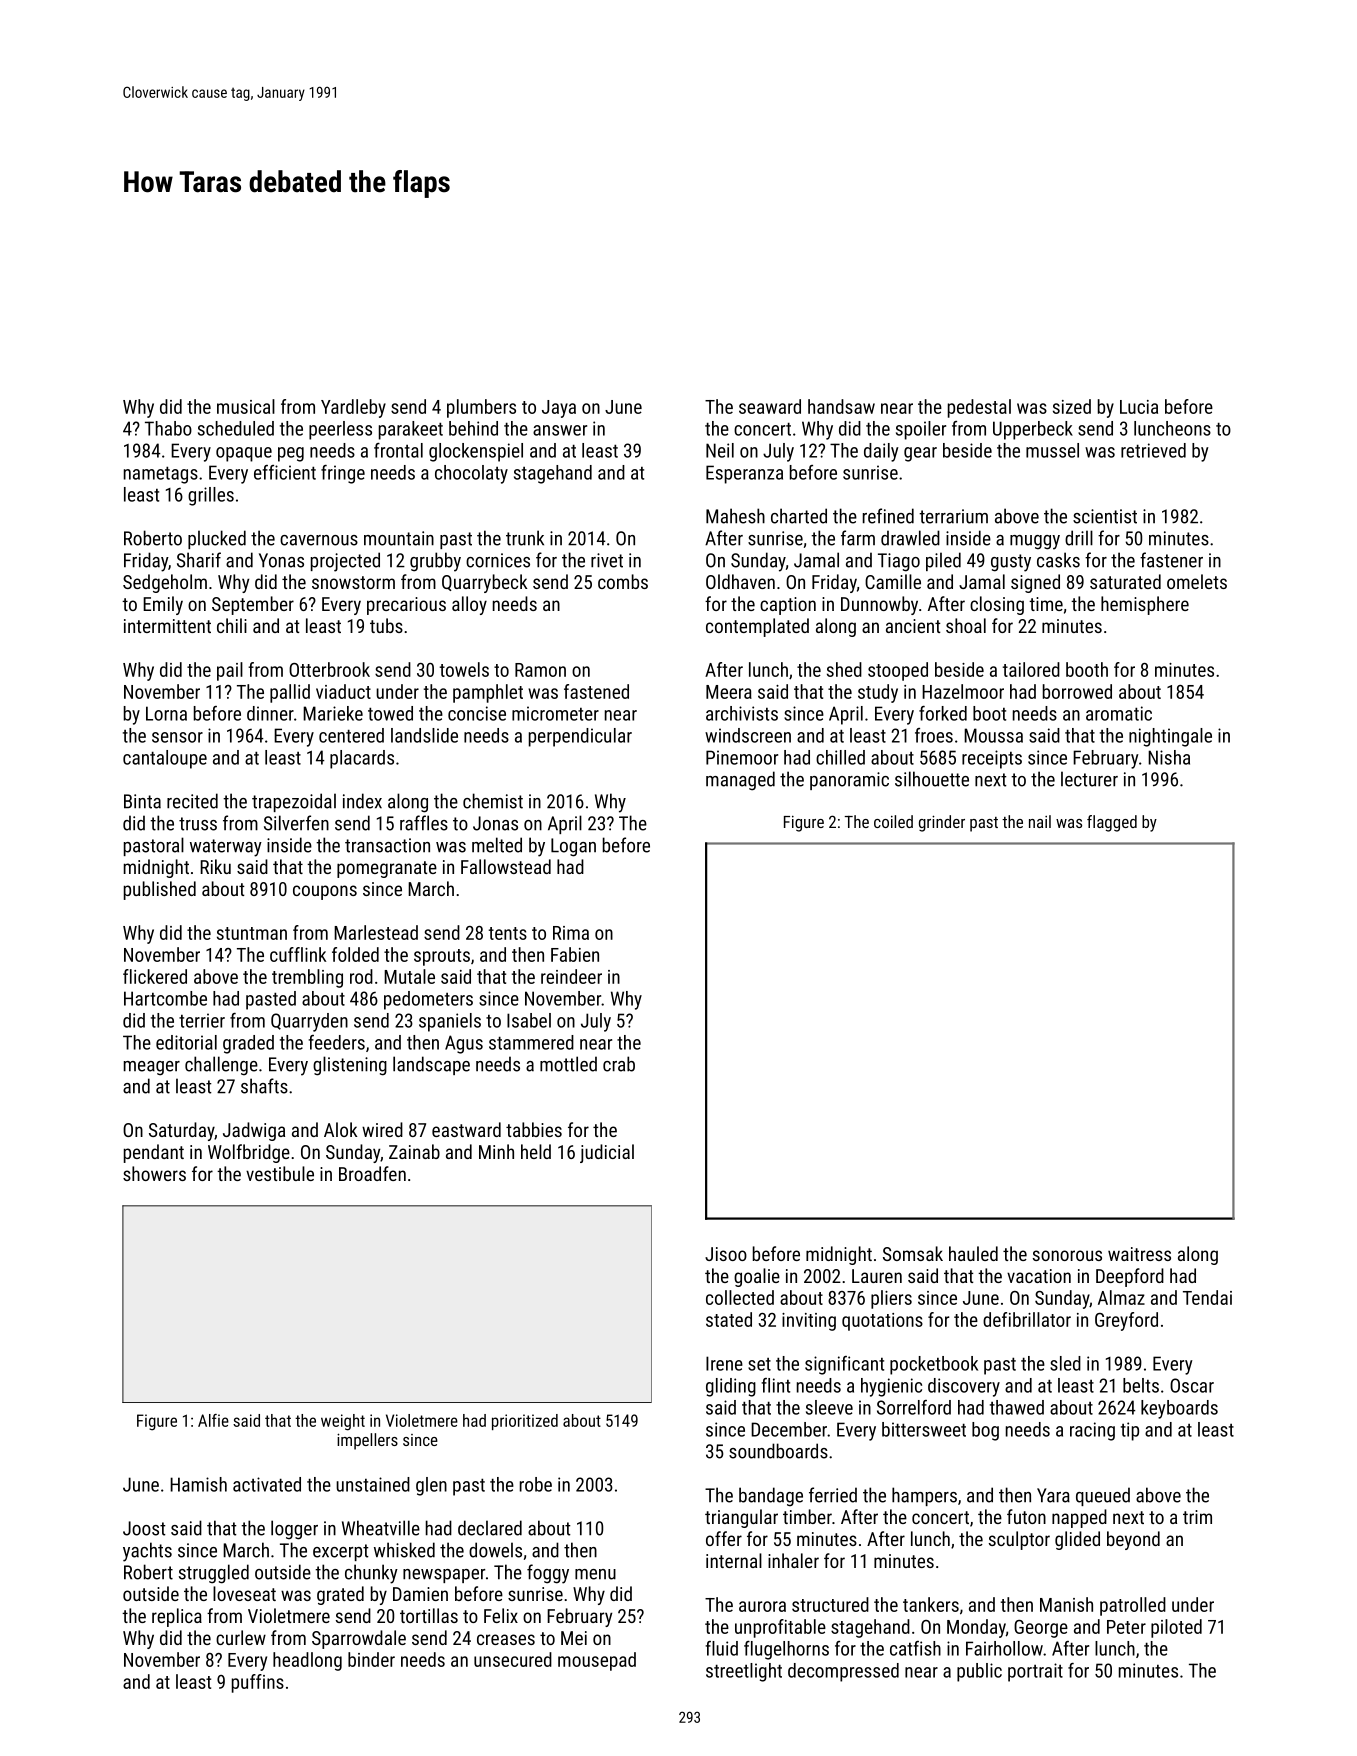 This image has height=1756, width=1357. Describe the element at coordinates (841, 406) in the image. I see `handsaw` at that location.
